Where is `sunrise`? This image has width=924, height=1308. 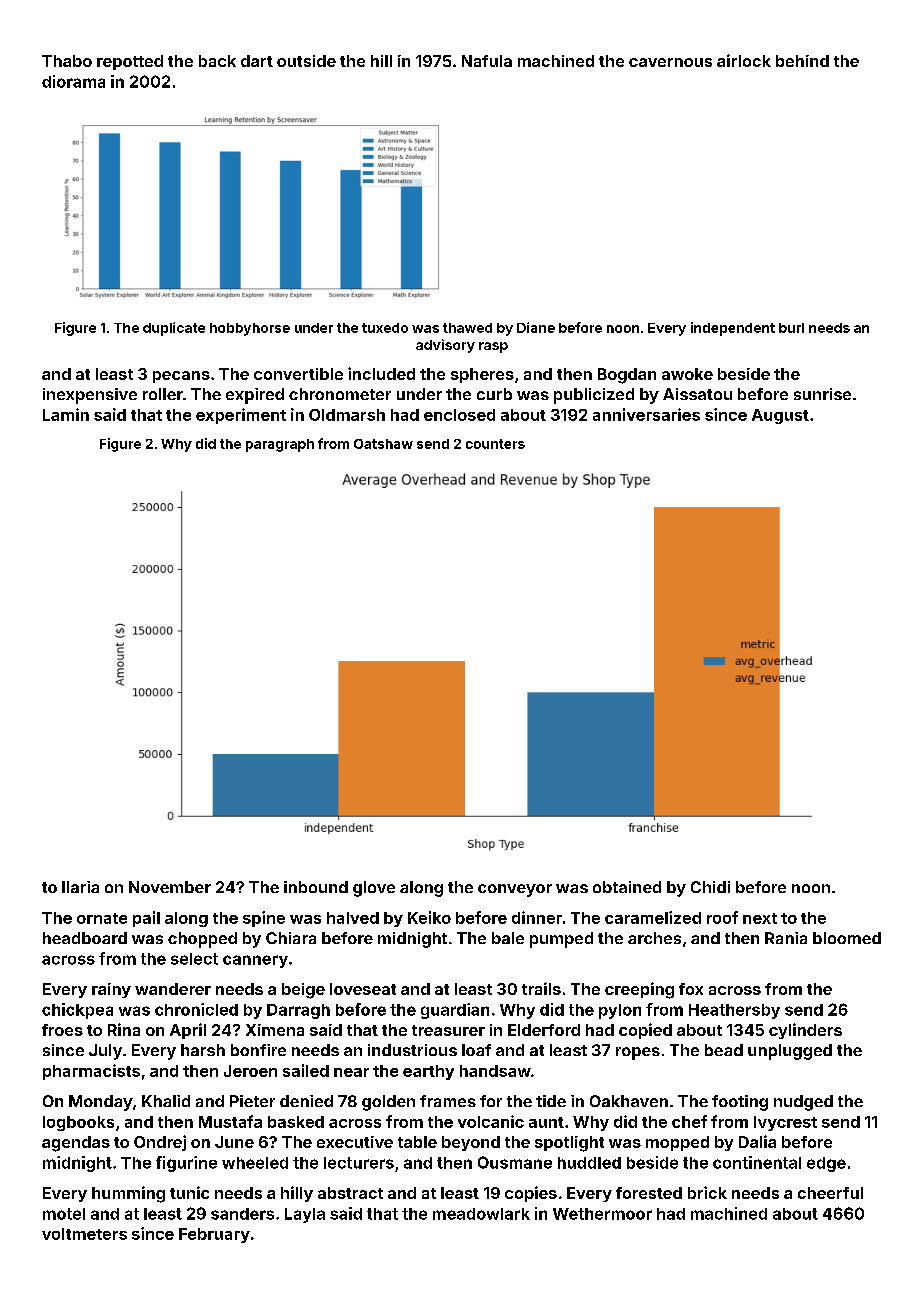
sunrise is located at coordinates (822, 394).
